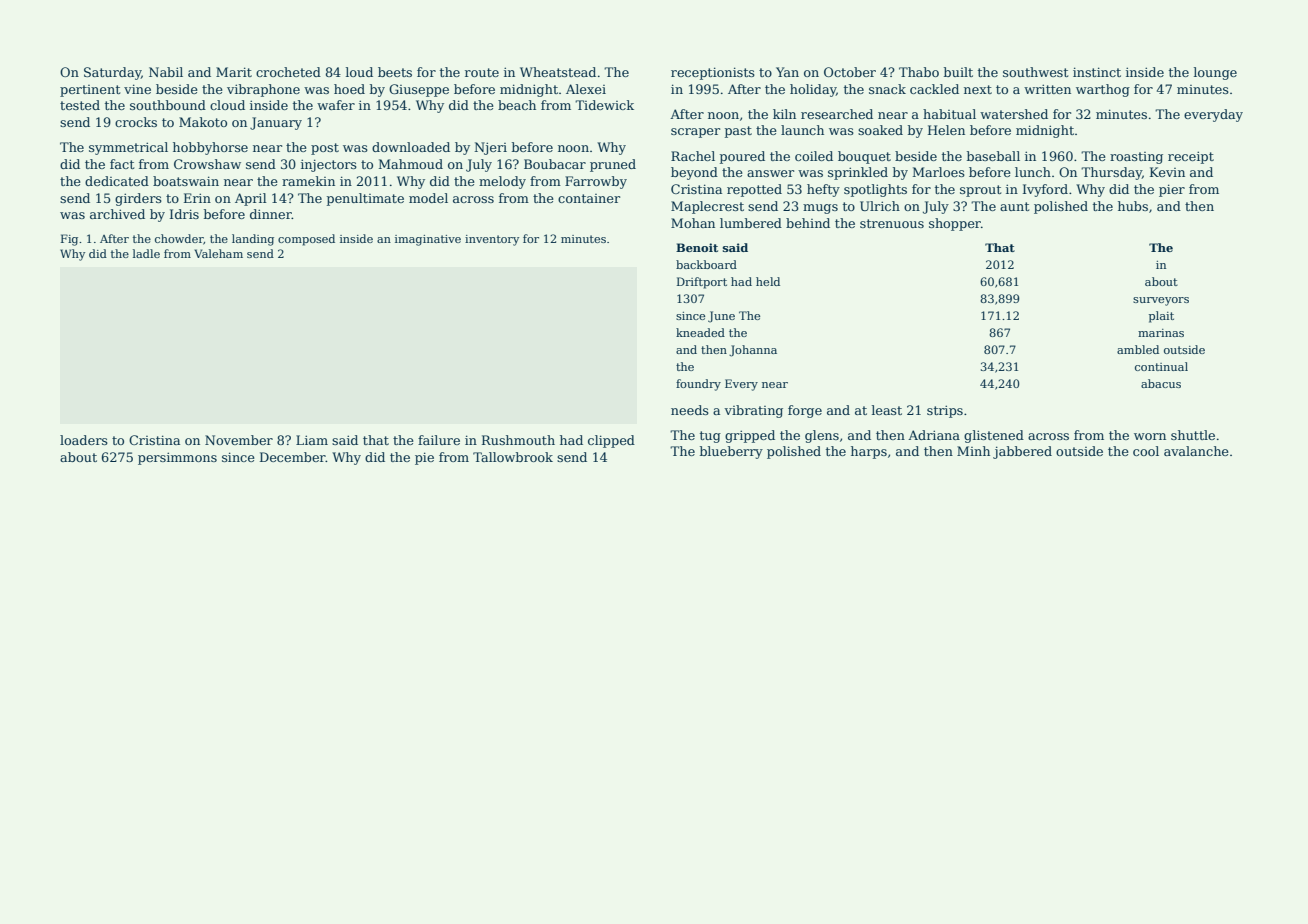  I want to click on Tallowbrook, so click(513, 457).
